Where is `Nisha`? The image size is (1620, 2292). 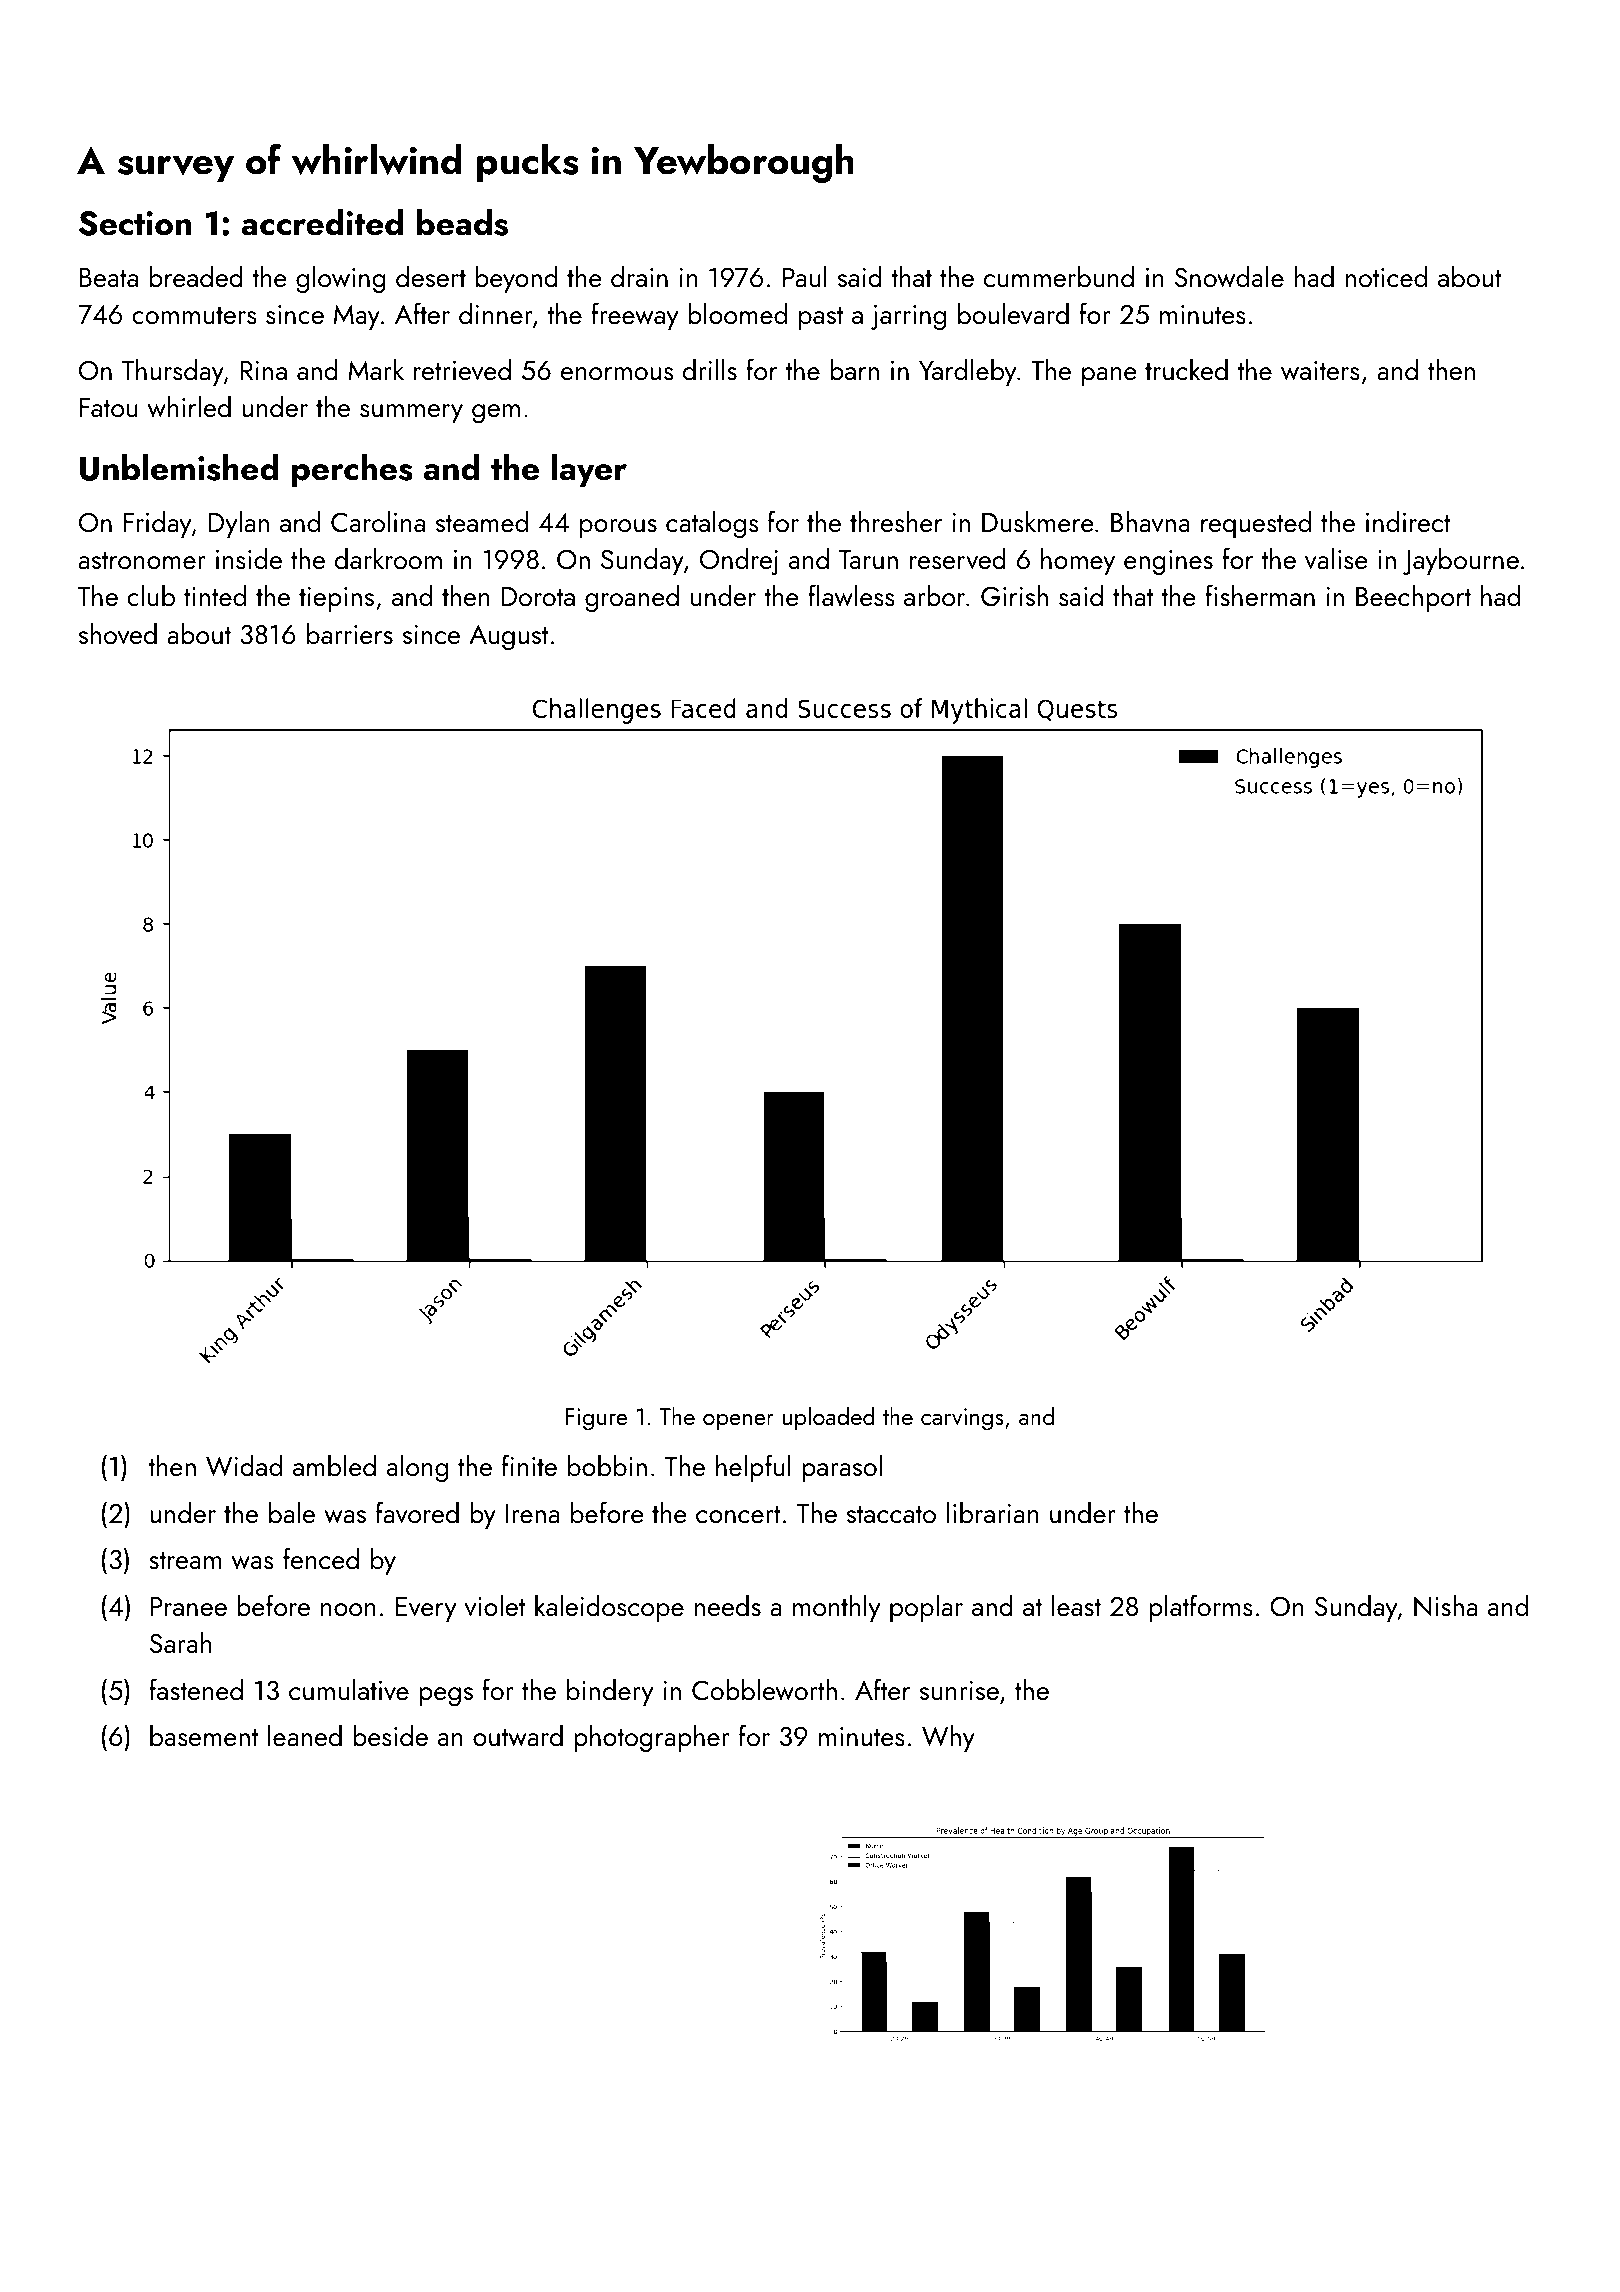 Nisha is located at coordinates (1445, 1606).
